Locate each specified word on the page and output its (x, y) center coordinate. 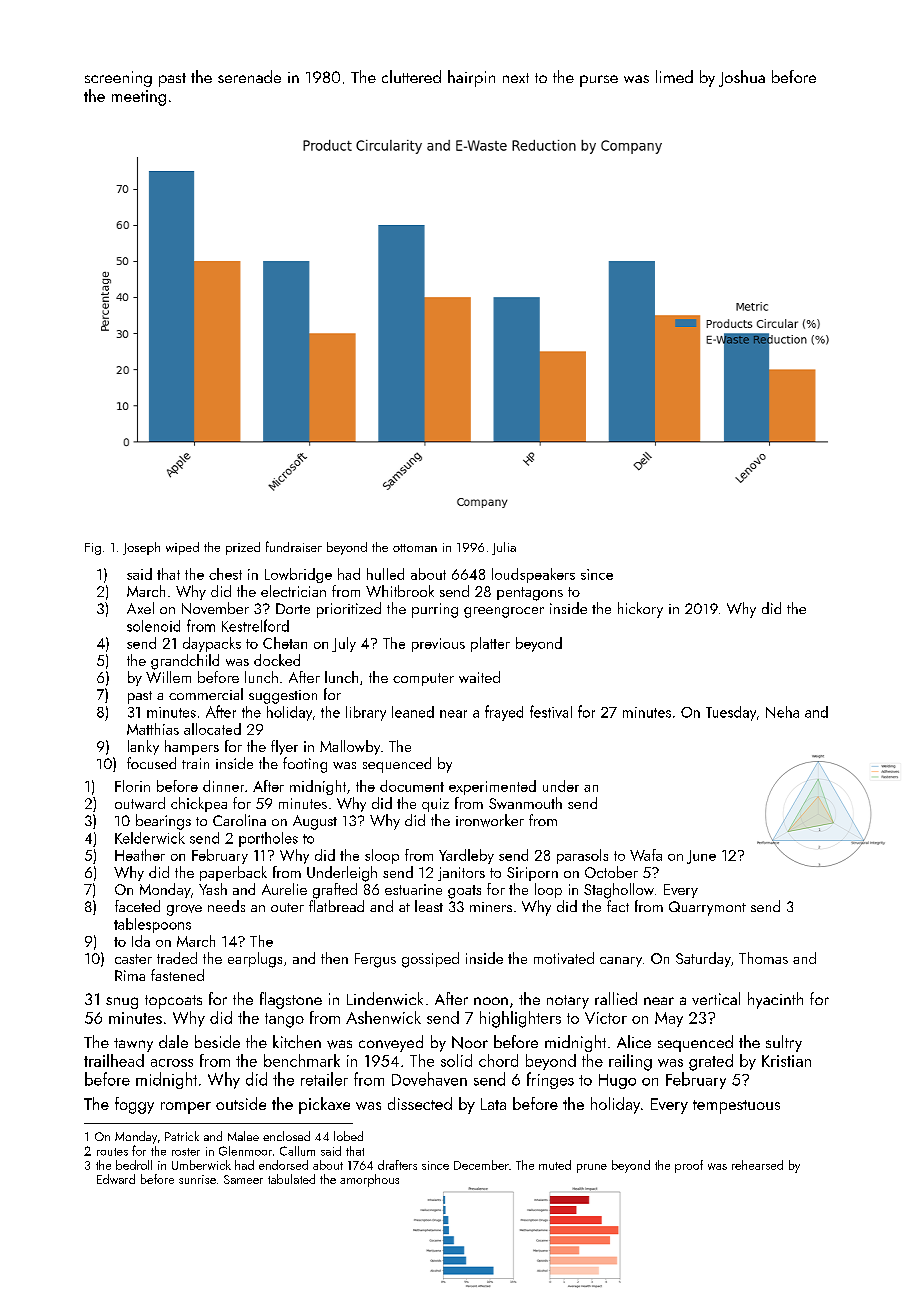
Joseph (141, 548)
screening (118, 79)
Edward (116, 1179)
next (516, 78)
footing (305, 765)
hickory (640, 610)
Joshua (742, 78)
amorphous (369, 1180)
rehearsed (757, 1165)
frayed (504, 713)
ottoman (415, 548)
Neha (782, 712)
